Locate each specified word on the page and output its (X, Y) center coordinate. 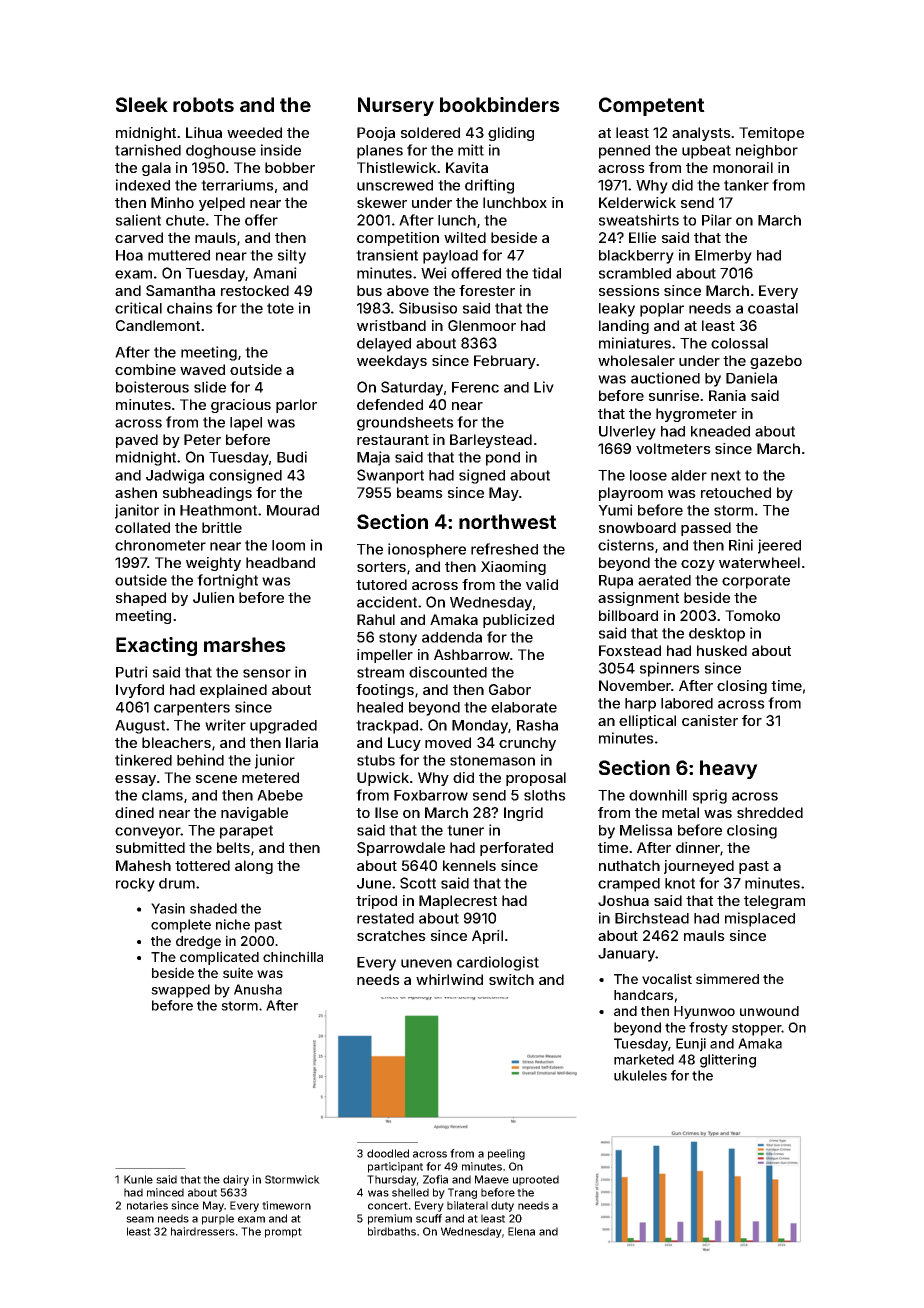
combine (145, 369)
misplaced (760, 919)
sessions (629, 290)
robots (203, 104)
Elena (521, 1231)
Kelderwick (637, 202)
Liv (544, 387)
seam (140, 1219)
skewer (382, 202)
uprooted (536, 1180)
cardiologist (498, 963)
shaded (213, 908)
